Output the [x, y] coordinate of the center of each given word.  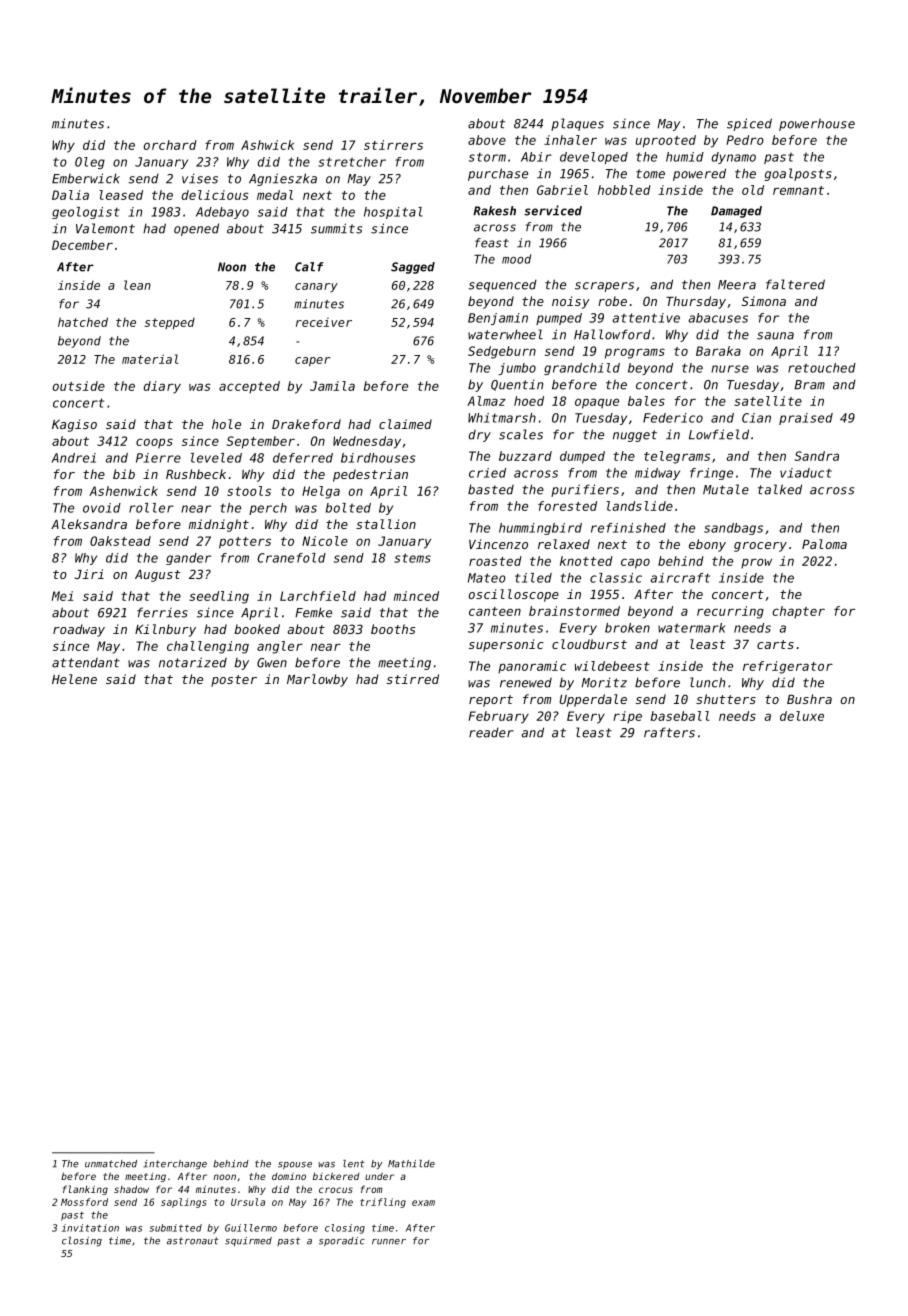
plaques [577, 124]
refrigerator [788, 667]
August [158, 576]
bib [124, 474]
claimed [405, 424]
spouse [295, 1165]
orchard [170, 145]
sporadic [342, 1241]
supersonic [506, 645]
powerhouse [817, 124]
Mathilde [411, 1164]
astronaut [193, 1241]
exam [423, 1203]
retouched [822, 368]
